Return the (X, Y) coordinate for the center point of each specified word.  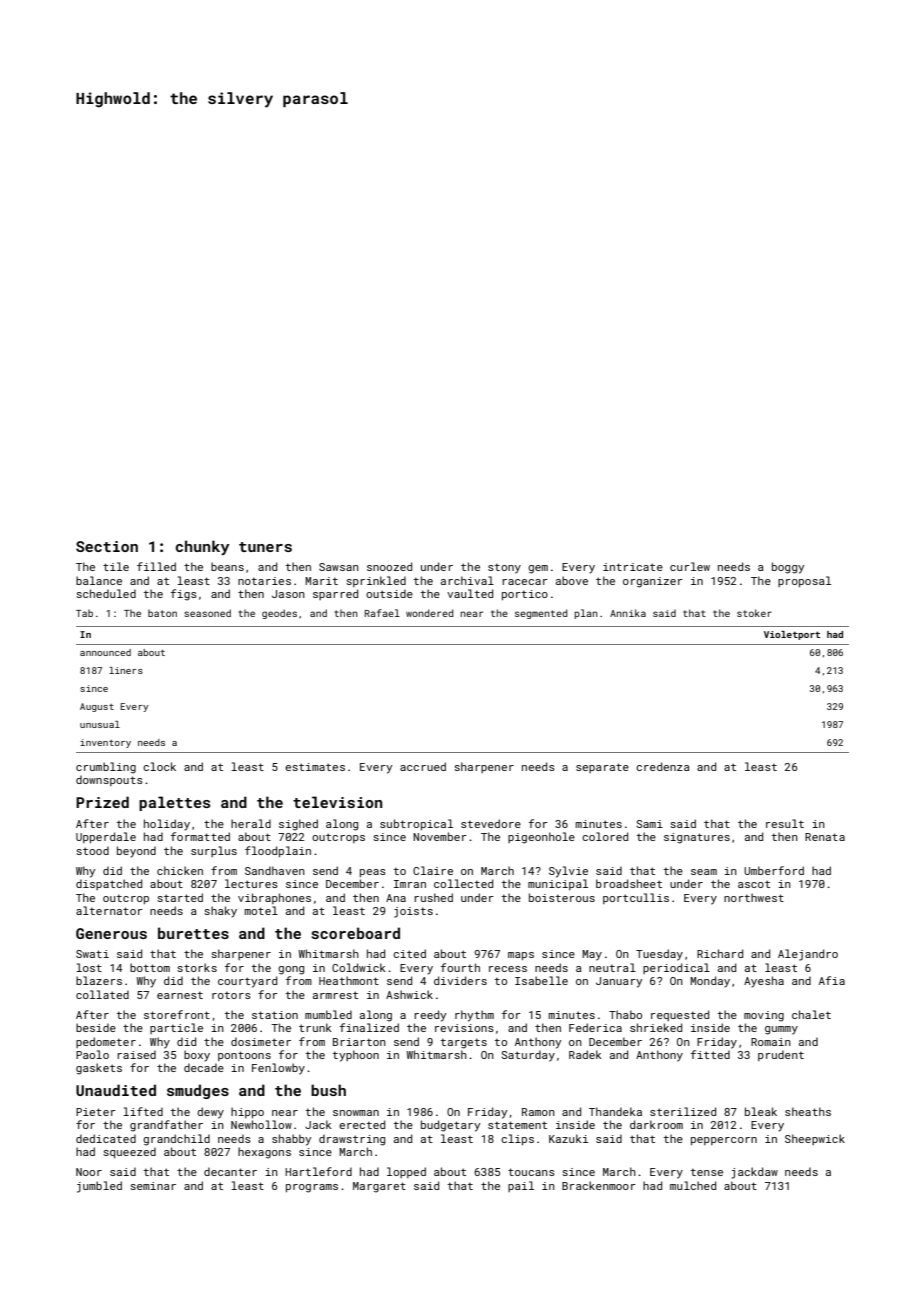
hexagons (264, 1153)
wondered (429, 613)
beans (227, 566)
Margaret (379, 1187)
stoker (754, 613)
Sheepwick (815, 1139)
